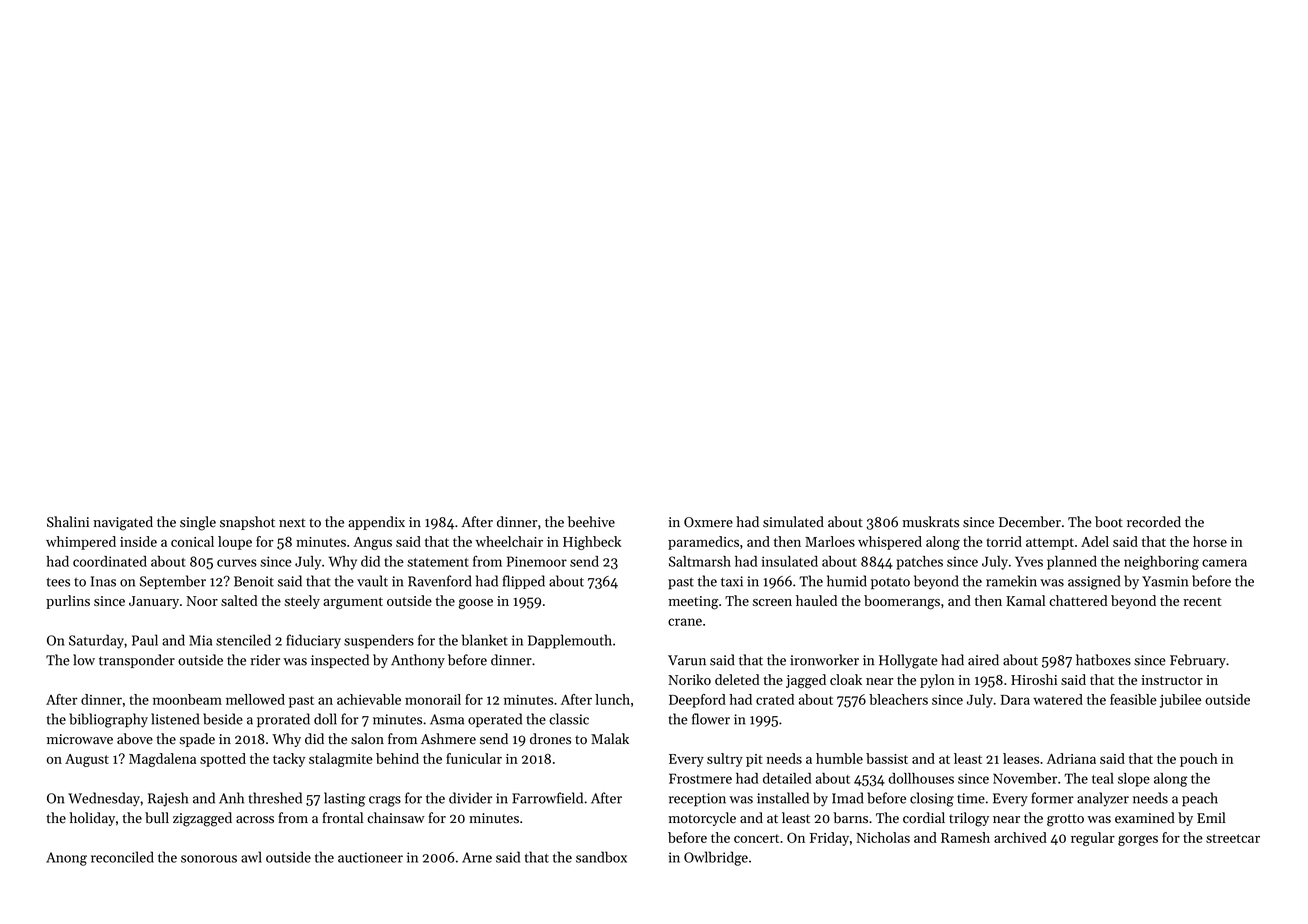 This screenshot has width=1308, height=924. Describe the element at coordinates (711, 719) in the screenshot. I see `flower` at that location.
